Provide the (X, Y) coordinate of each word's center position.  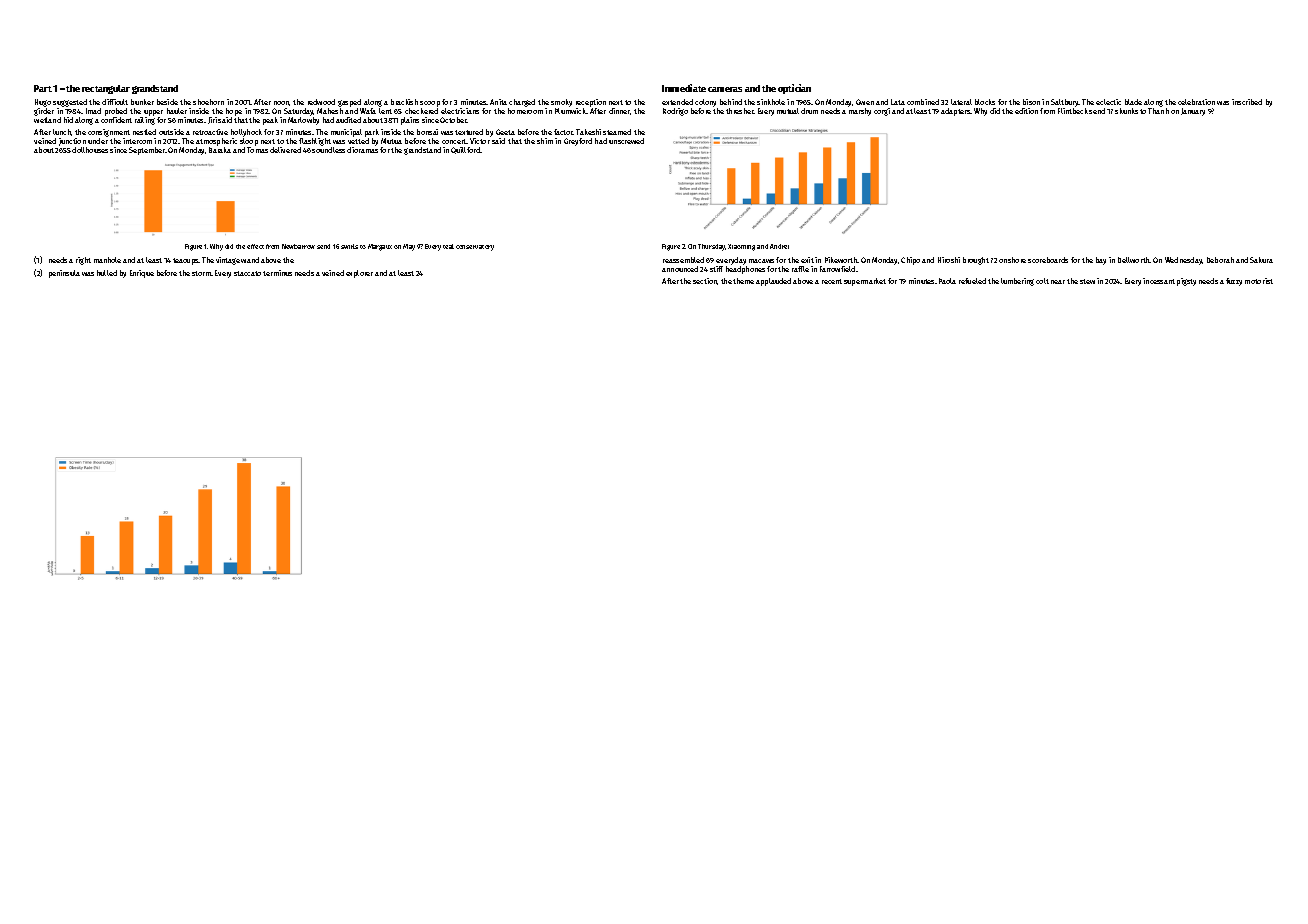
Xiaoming (741, 247)
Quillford (466, 150)
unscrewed (626, 141)
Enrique (142, 274)
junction (72, 142)
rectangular (106, 89)
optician (794, 89)
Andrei (779, 246)
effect (255, 246)
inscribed (1247, 102)
